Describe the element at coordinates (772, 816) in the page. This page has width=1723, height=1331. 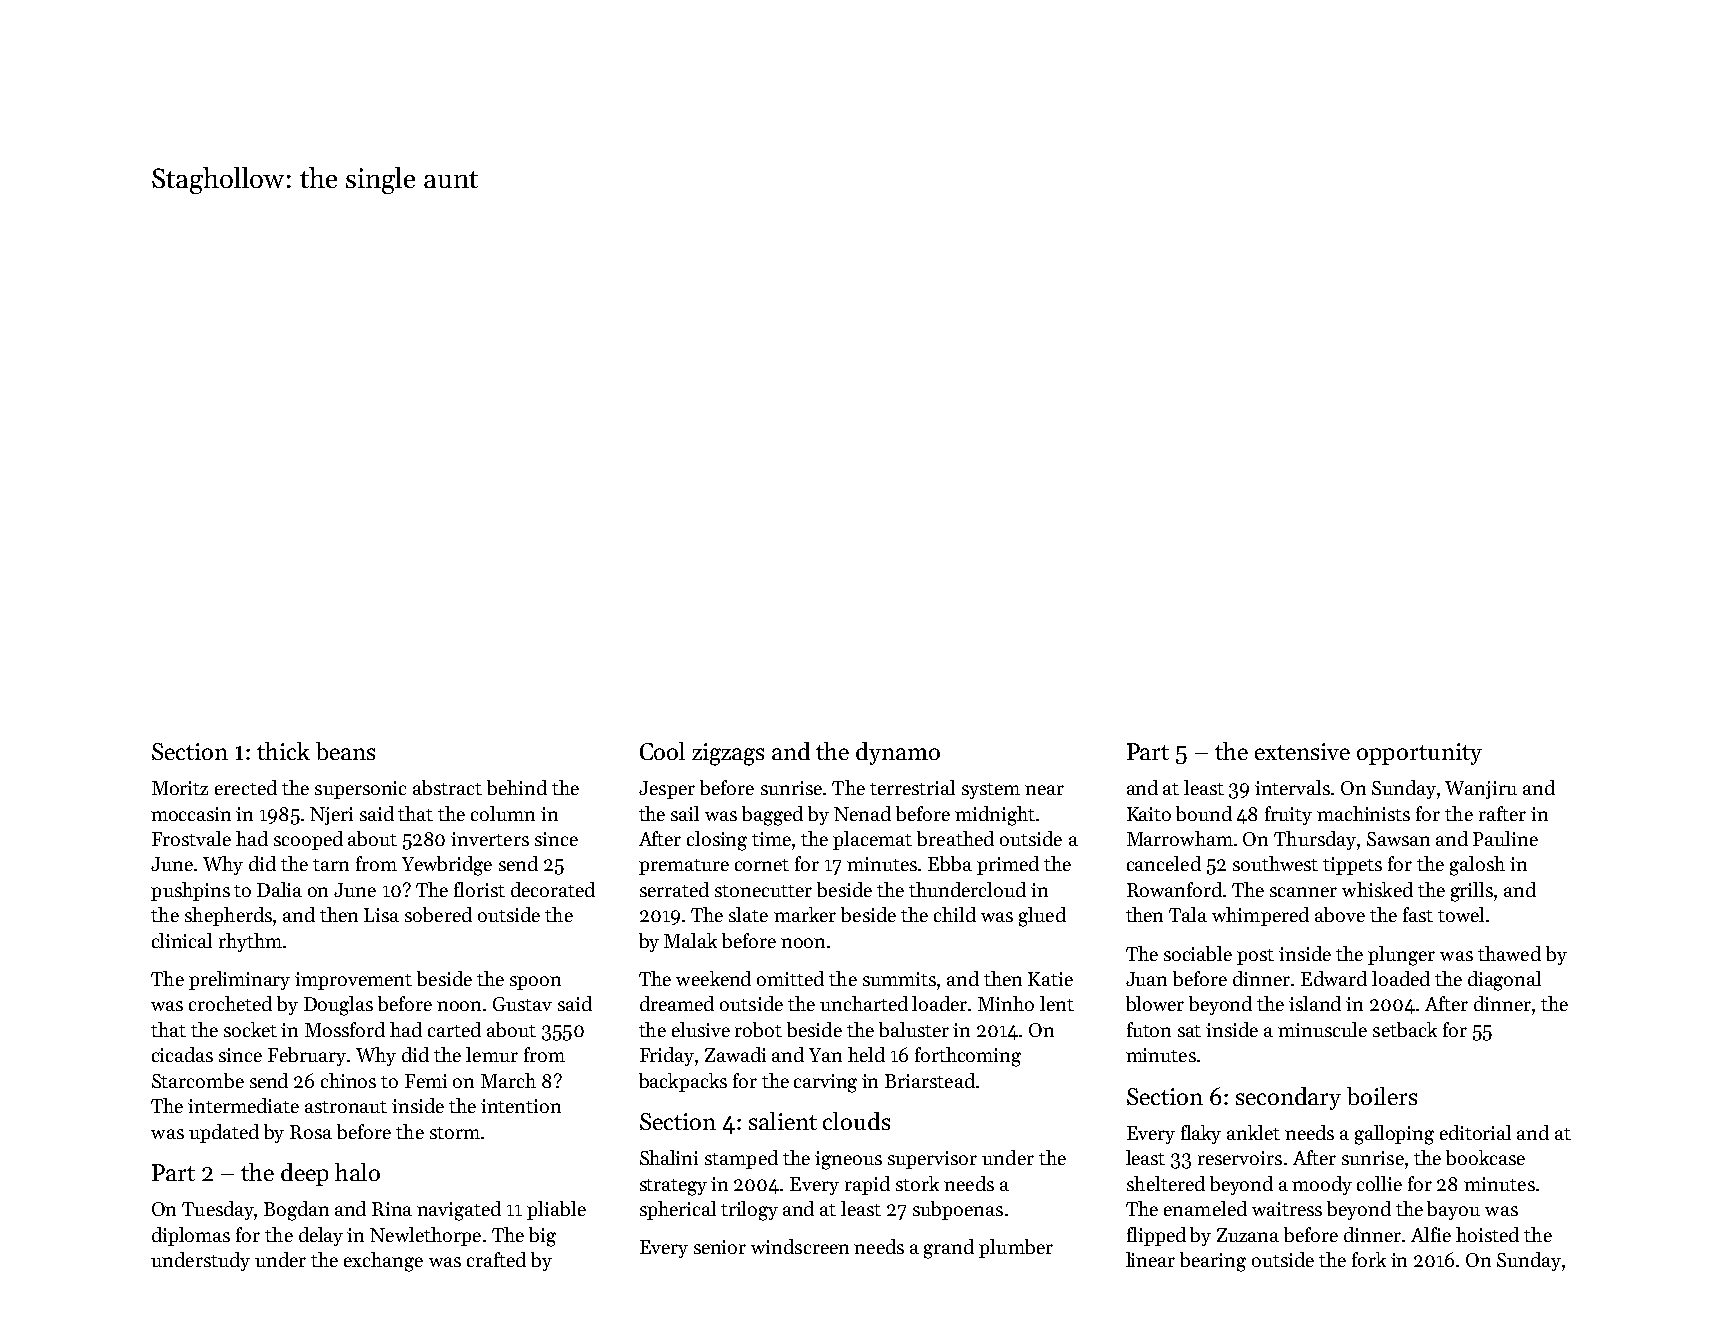
I see `bagged` at that location.
